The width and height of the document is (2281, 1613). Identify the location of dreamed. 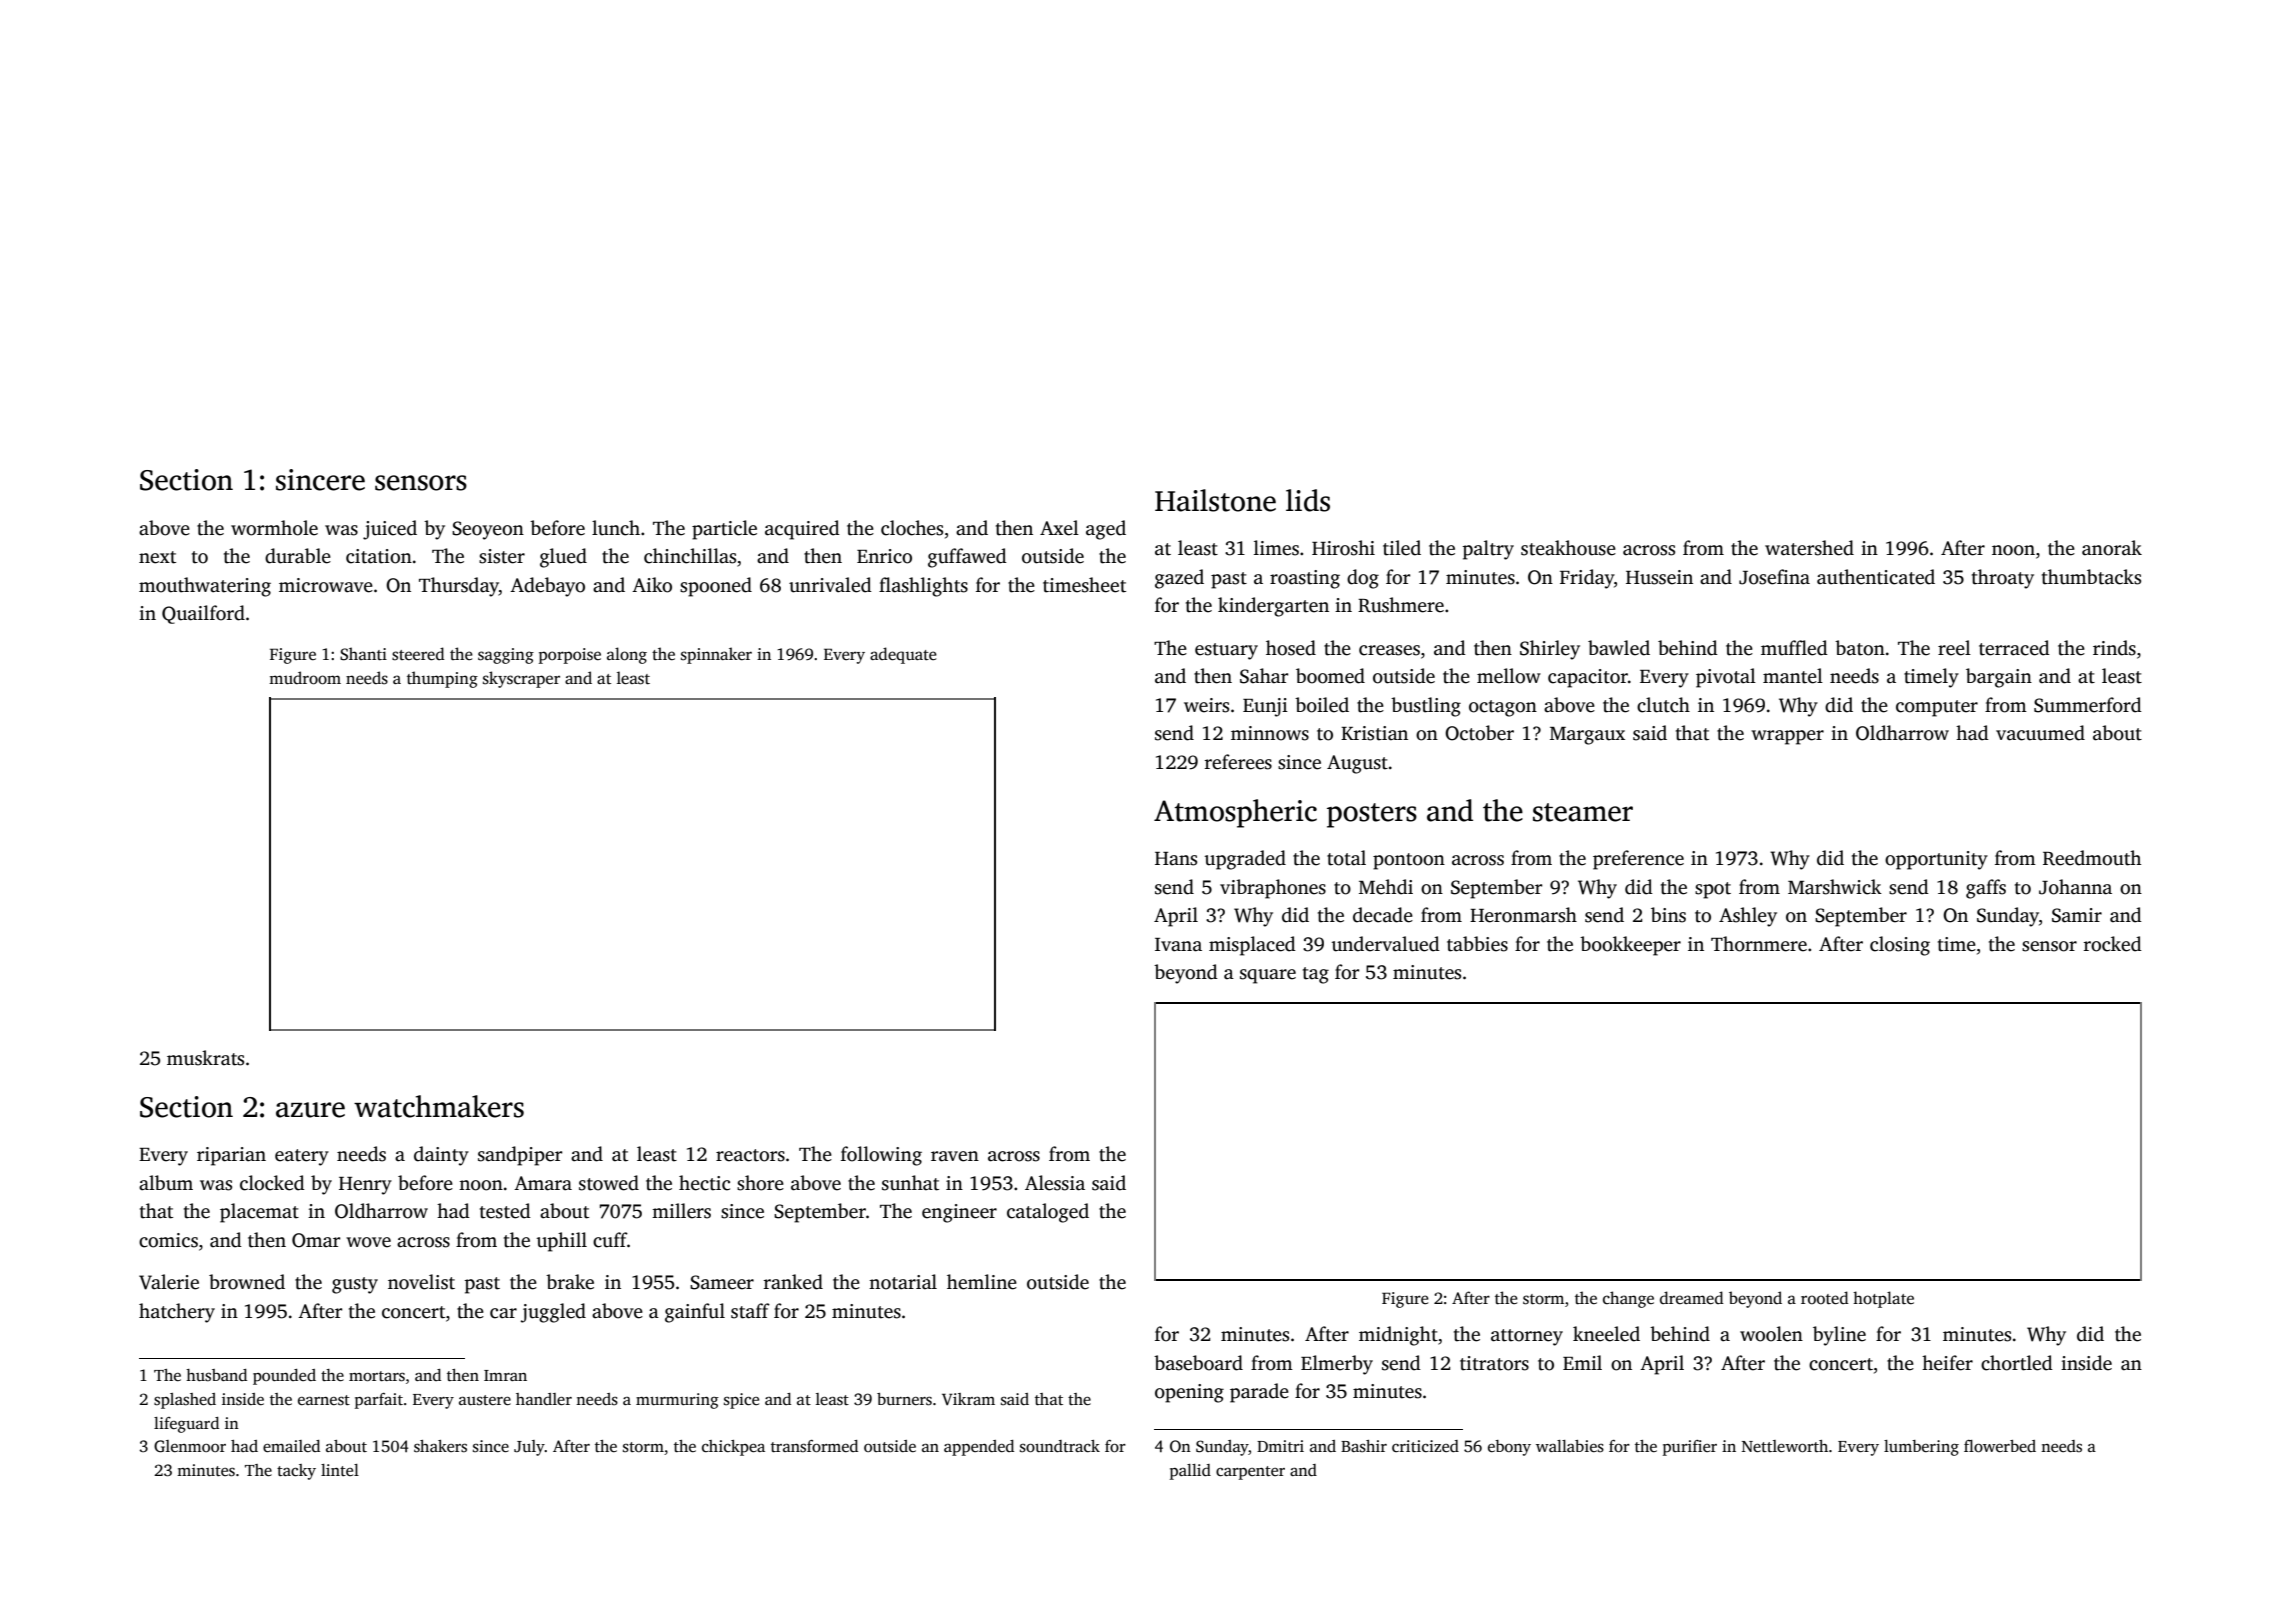
(1692, 1298).
